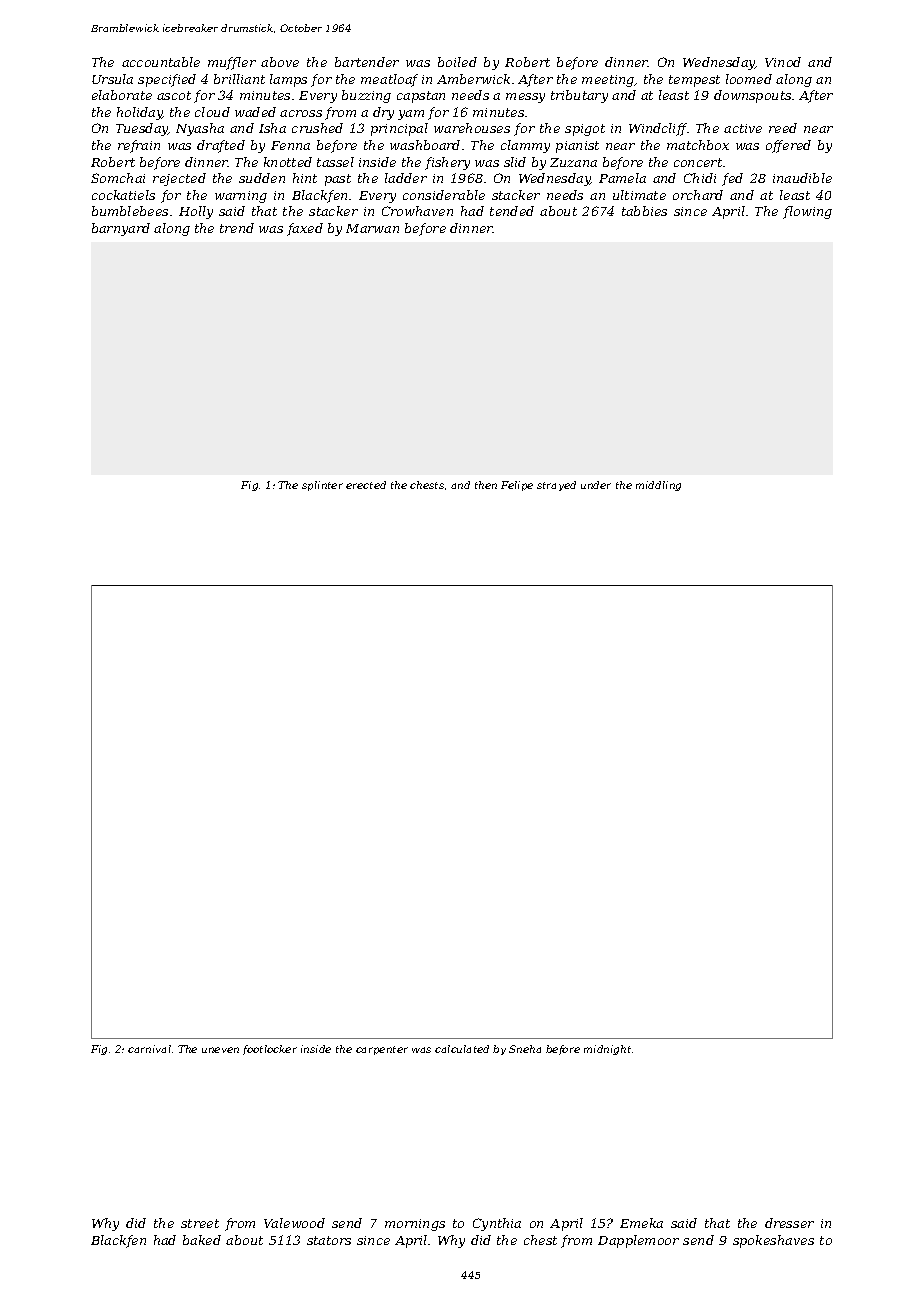 The image size is (924, 1308). I want to click on Cynthia, so click(497, 1224).
